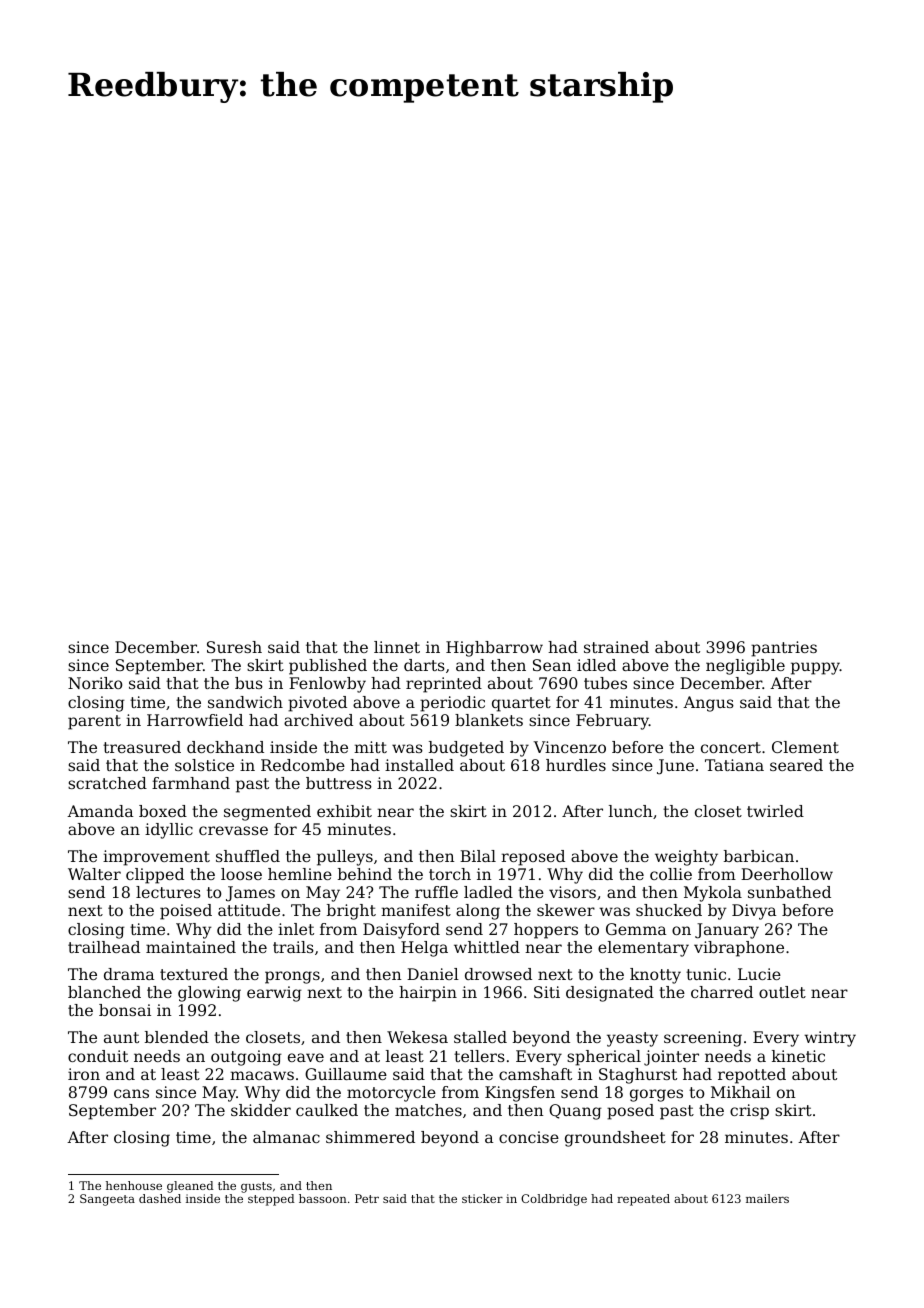  What do you see at coordinates (234, 647) in the screenshot?
I see `Suresh` at bounding box center [234, 647].
